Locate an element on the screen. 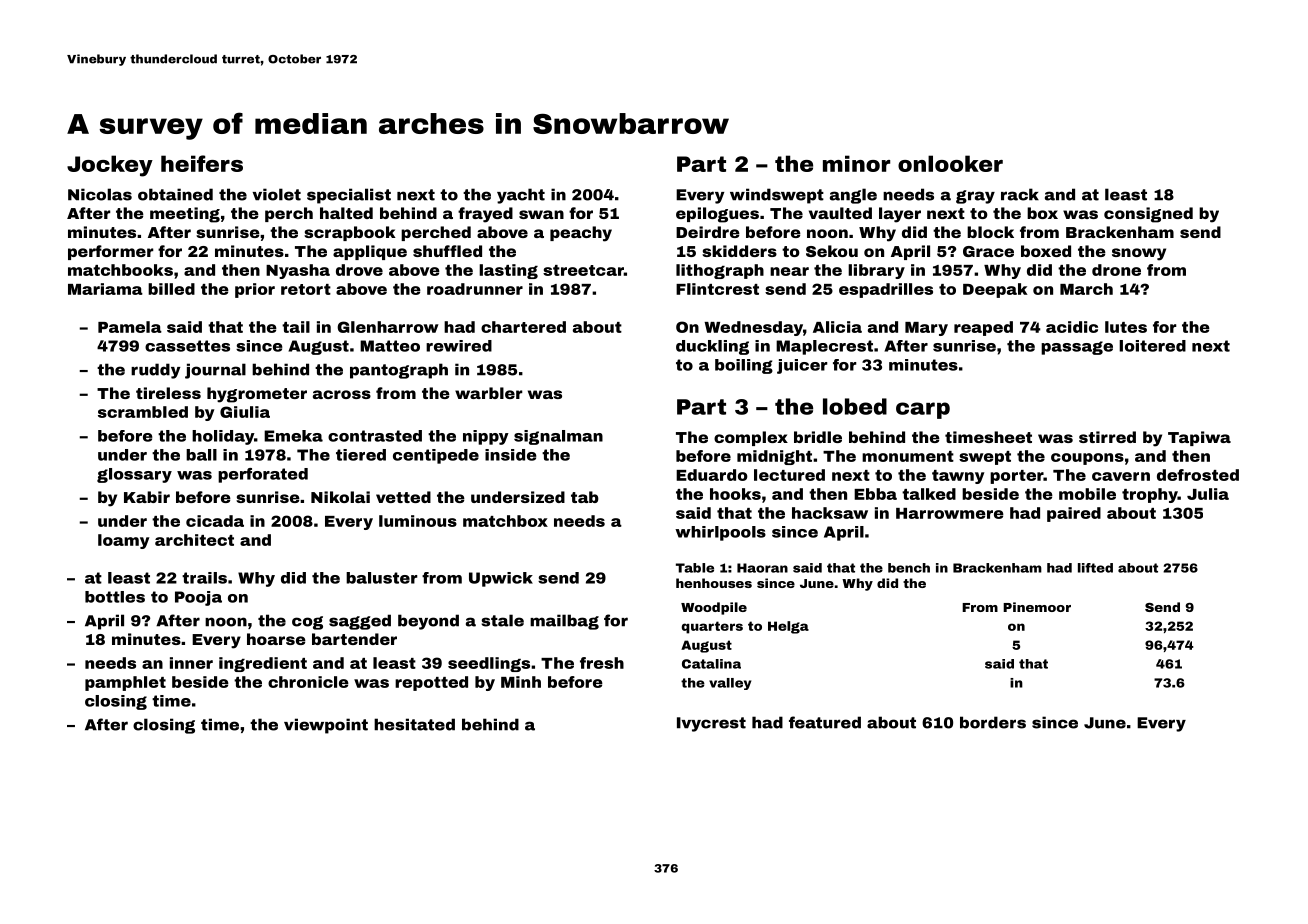 The height and width of the screenshot is (924, 1308). passage is located at coordinates (1077, 348).
